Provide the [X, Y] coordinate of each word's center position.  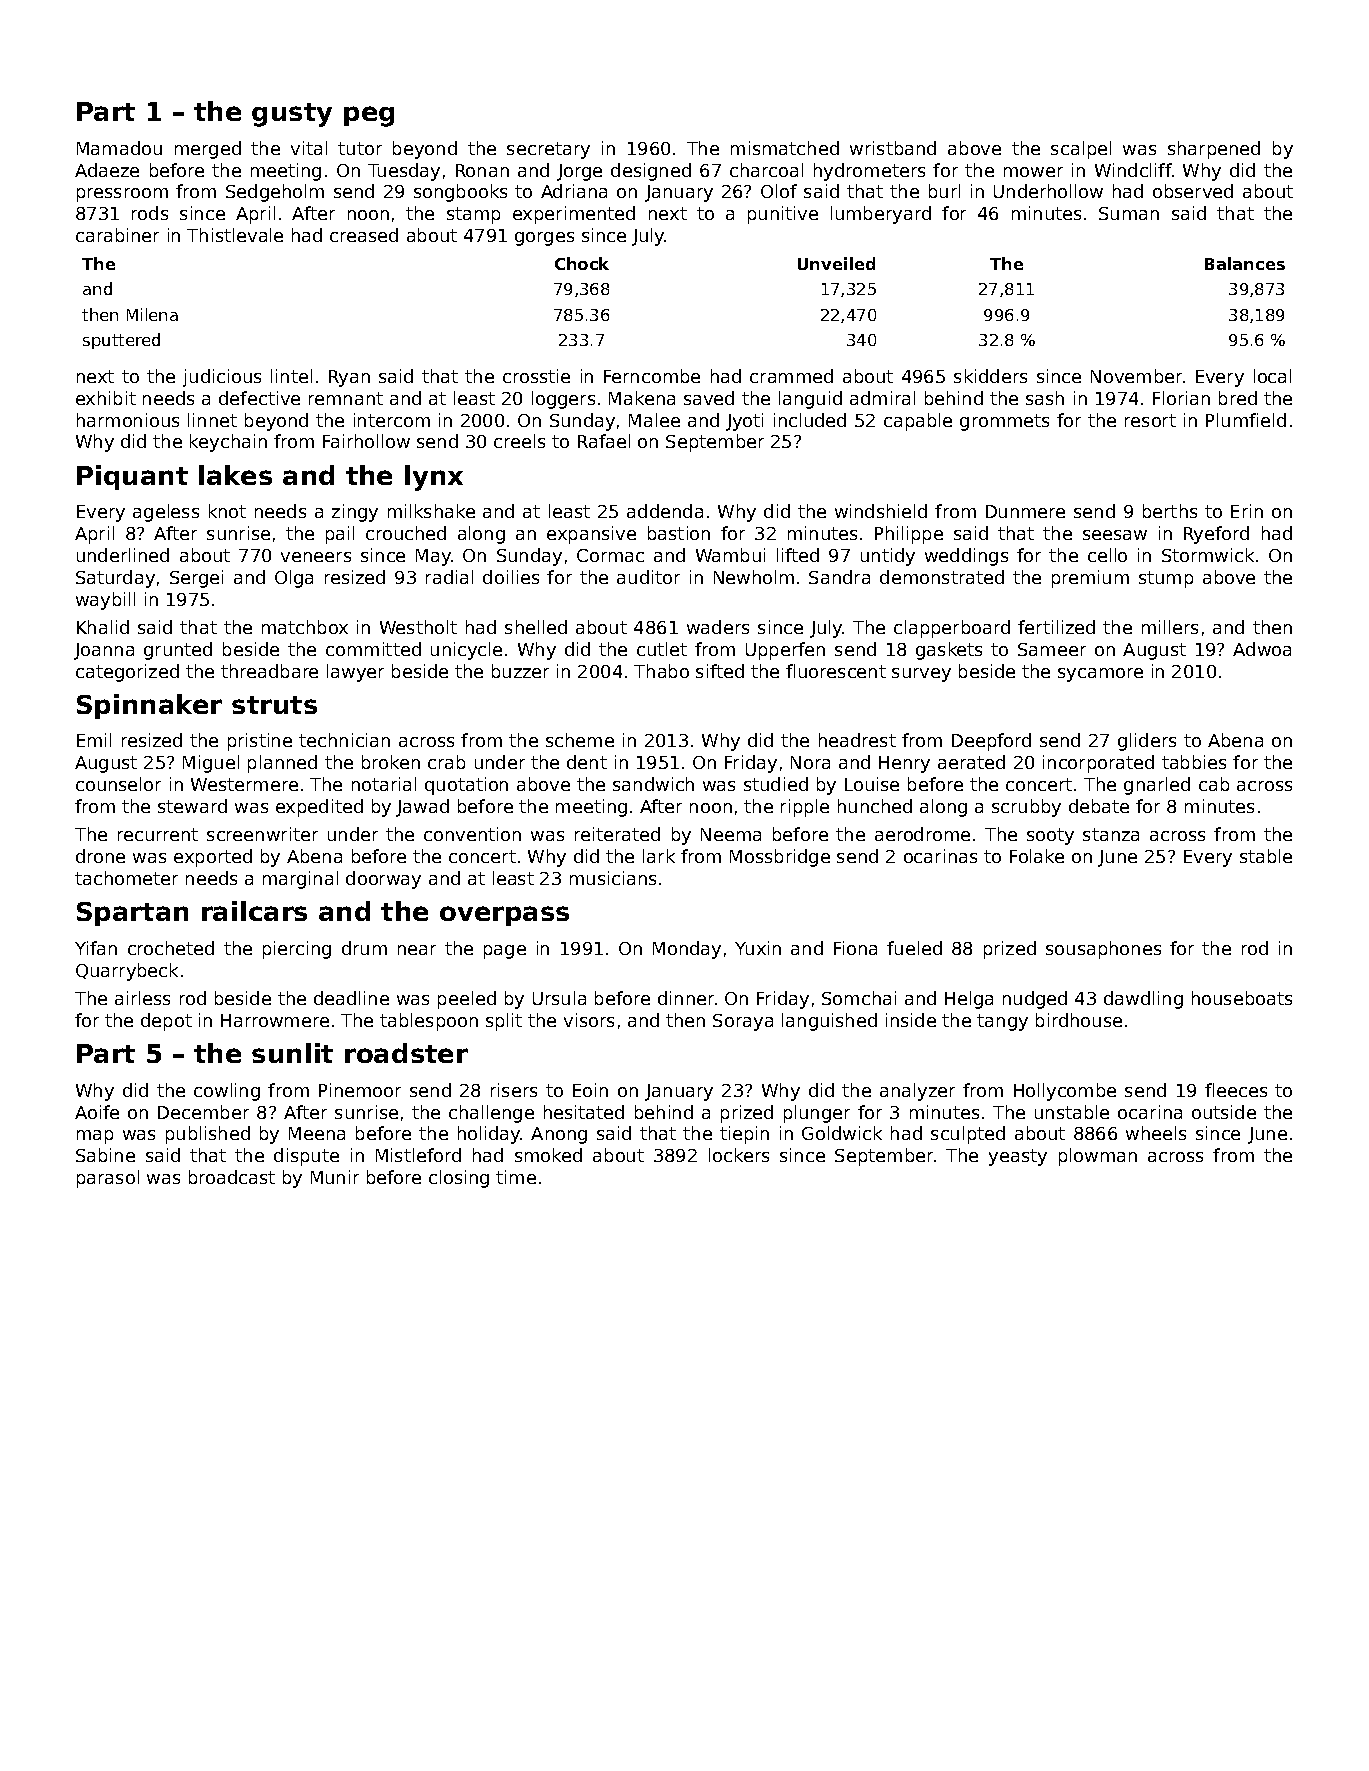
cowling [227, 1092]
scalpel [1081, 150]
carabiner [117, 235]
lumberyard [881, 215]
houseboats [1242, 998]
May [433, 557]
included [810, 420]
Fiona [855, 948]
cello [1107, 555]
